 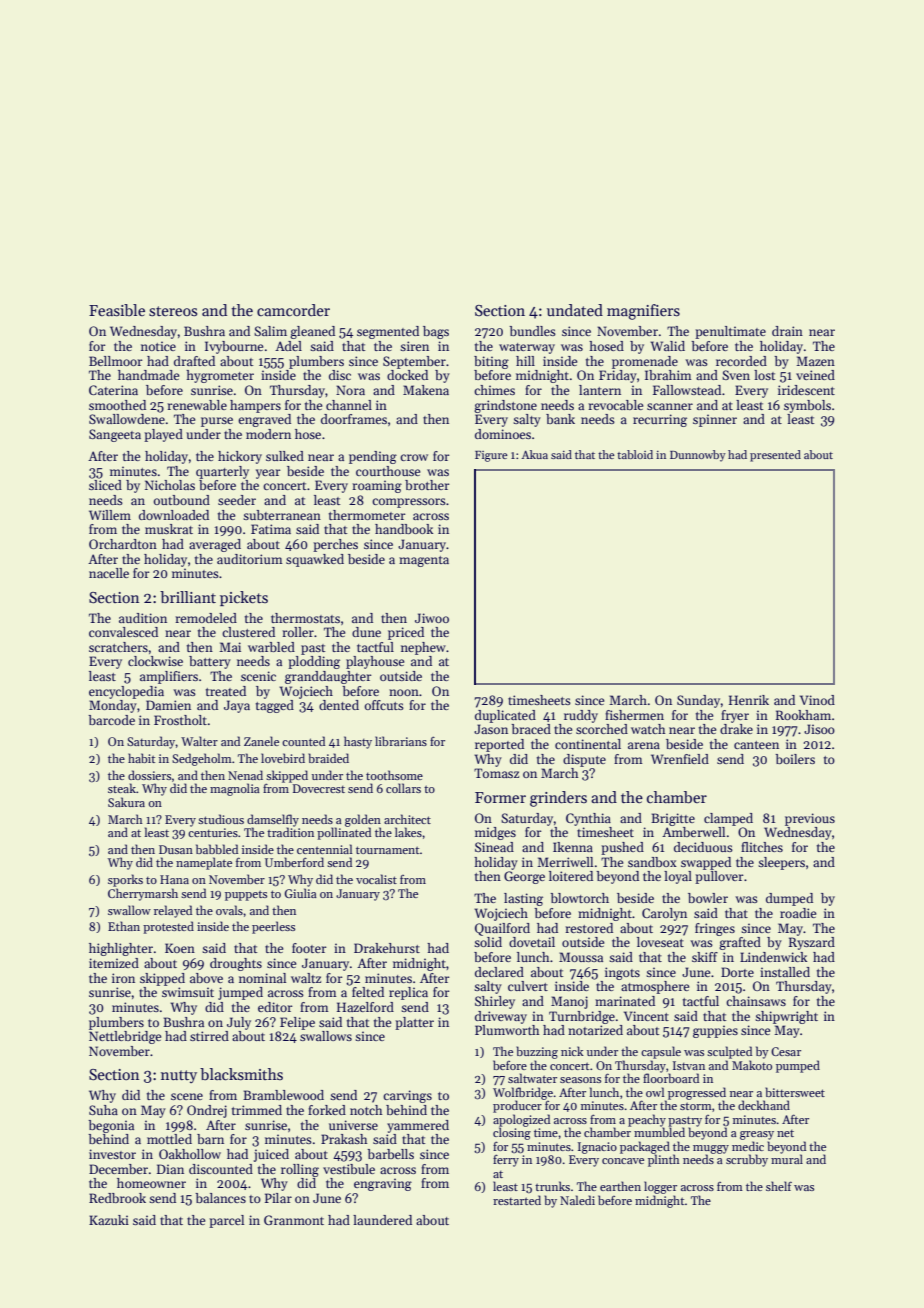 I want to click on vocalist, so click(x=376, y=879).
